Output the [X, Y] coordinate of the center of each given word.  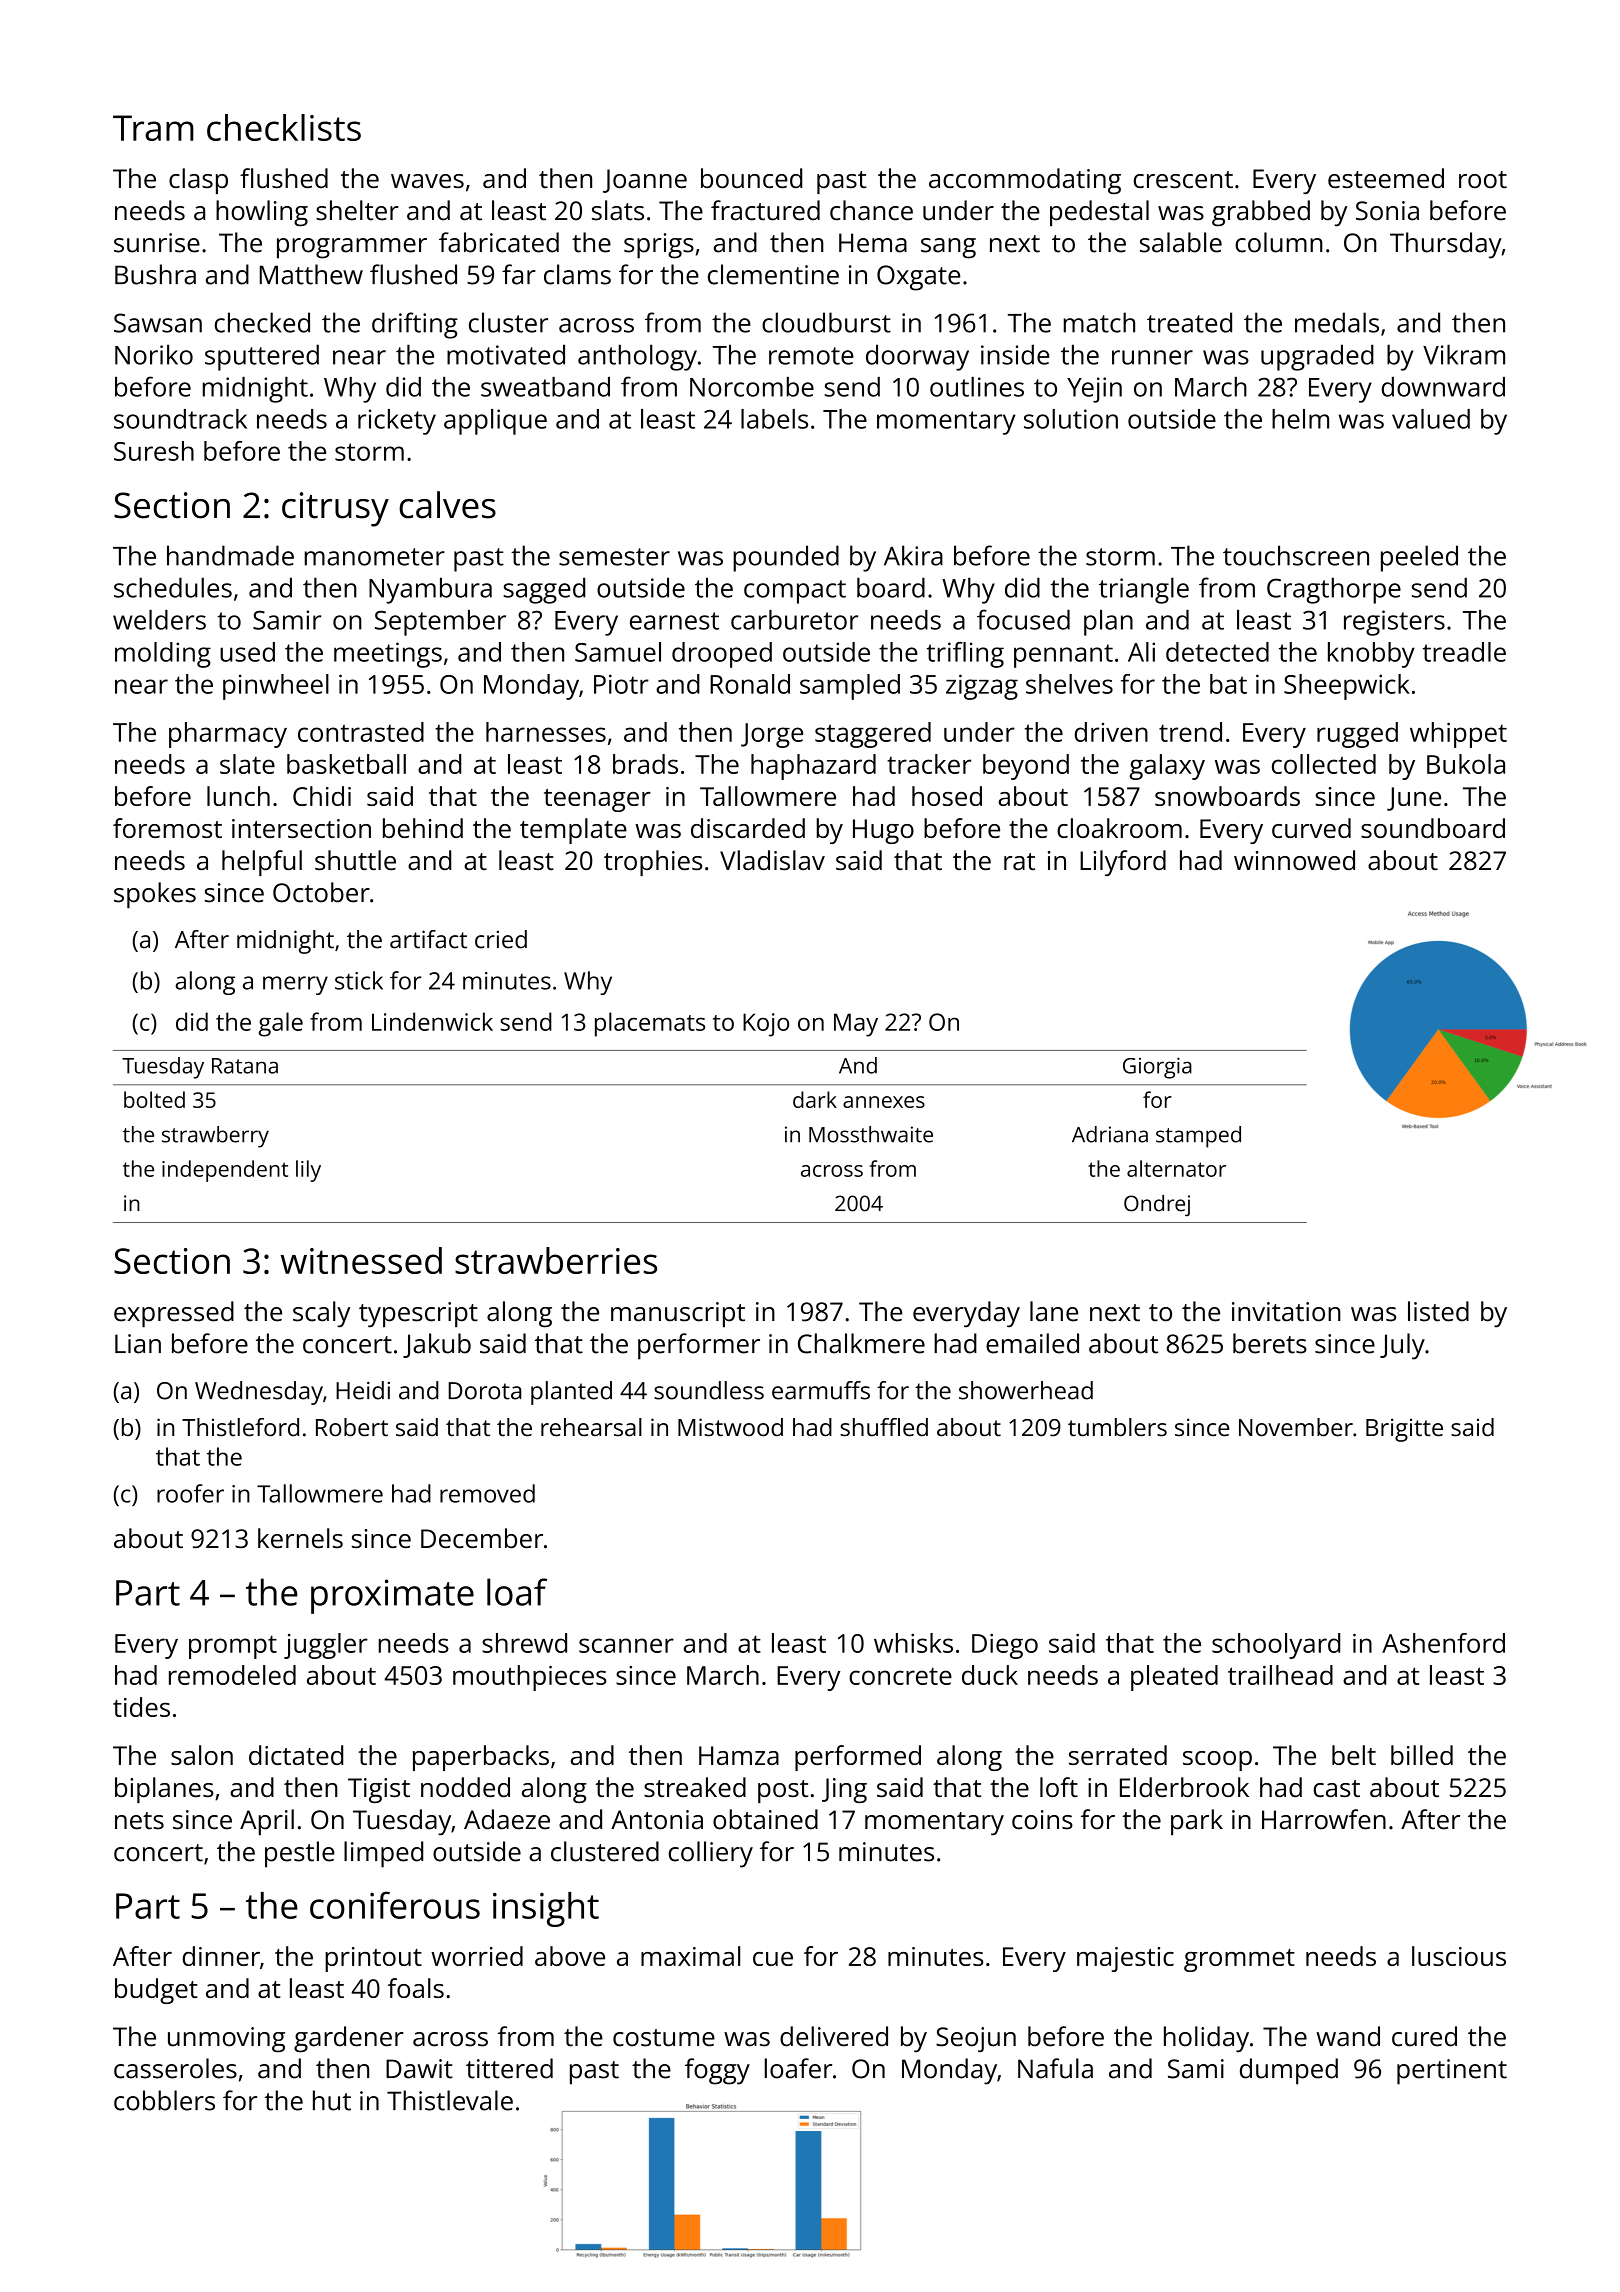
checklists [284, 127]
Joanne [645, 181]
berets [1270, 1343]
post [783, 1791]
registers [1394, 623]
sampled [850, 687]
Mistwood [730, 1427]
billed [1422, 1755]
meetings [388, 655]
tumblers [1117, 1427]
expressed [174, 1314]
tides [141, 1707]
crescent [1183, 179]
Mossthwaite [871, 1134]
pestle [300, 1854]
